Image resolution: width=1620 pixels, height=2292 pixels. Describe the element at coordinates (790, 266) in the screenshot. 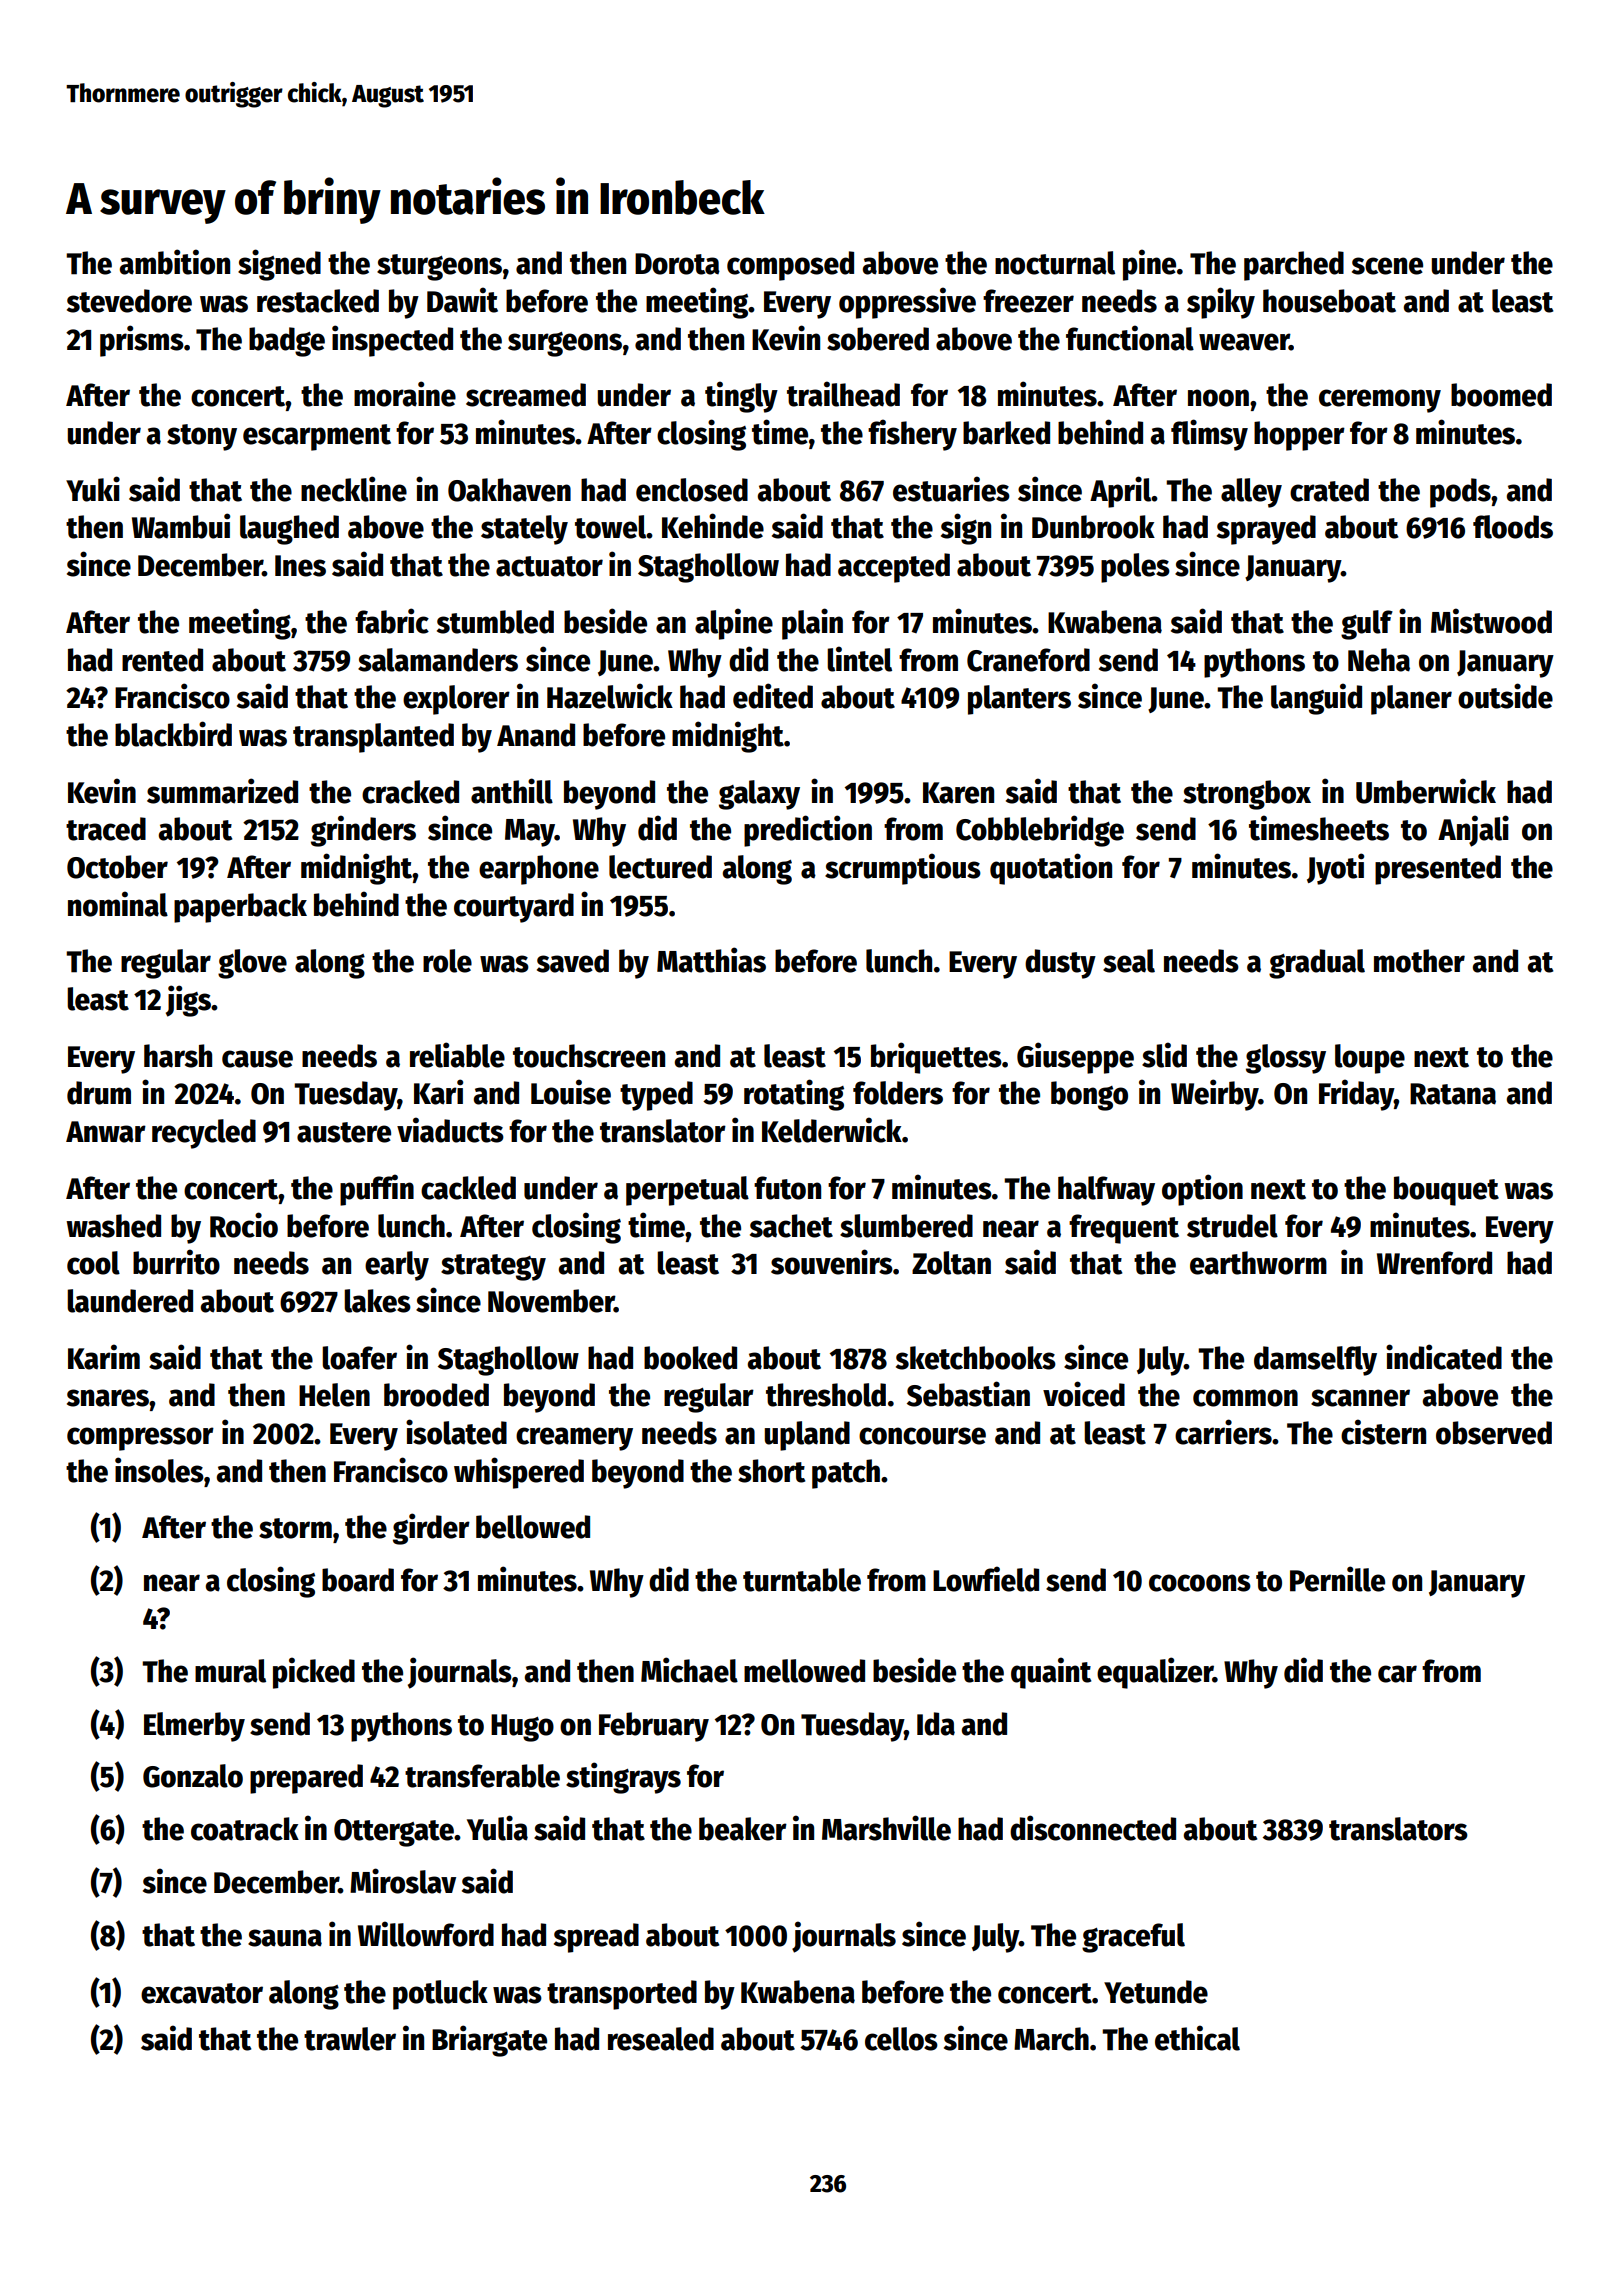

I see `composed` at that location.
